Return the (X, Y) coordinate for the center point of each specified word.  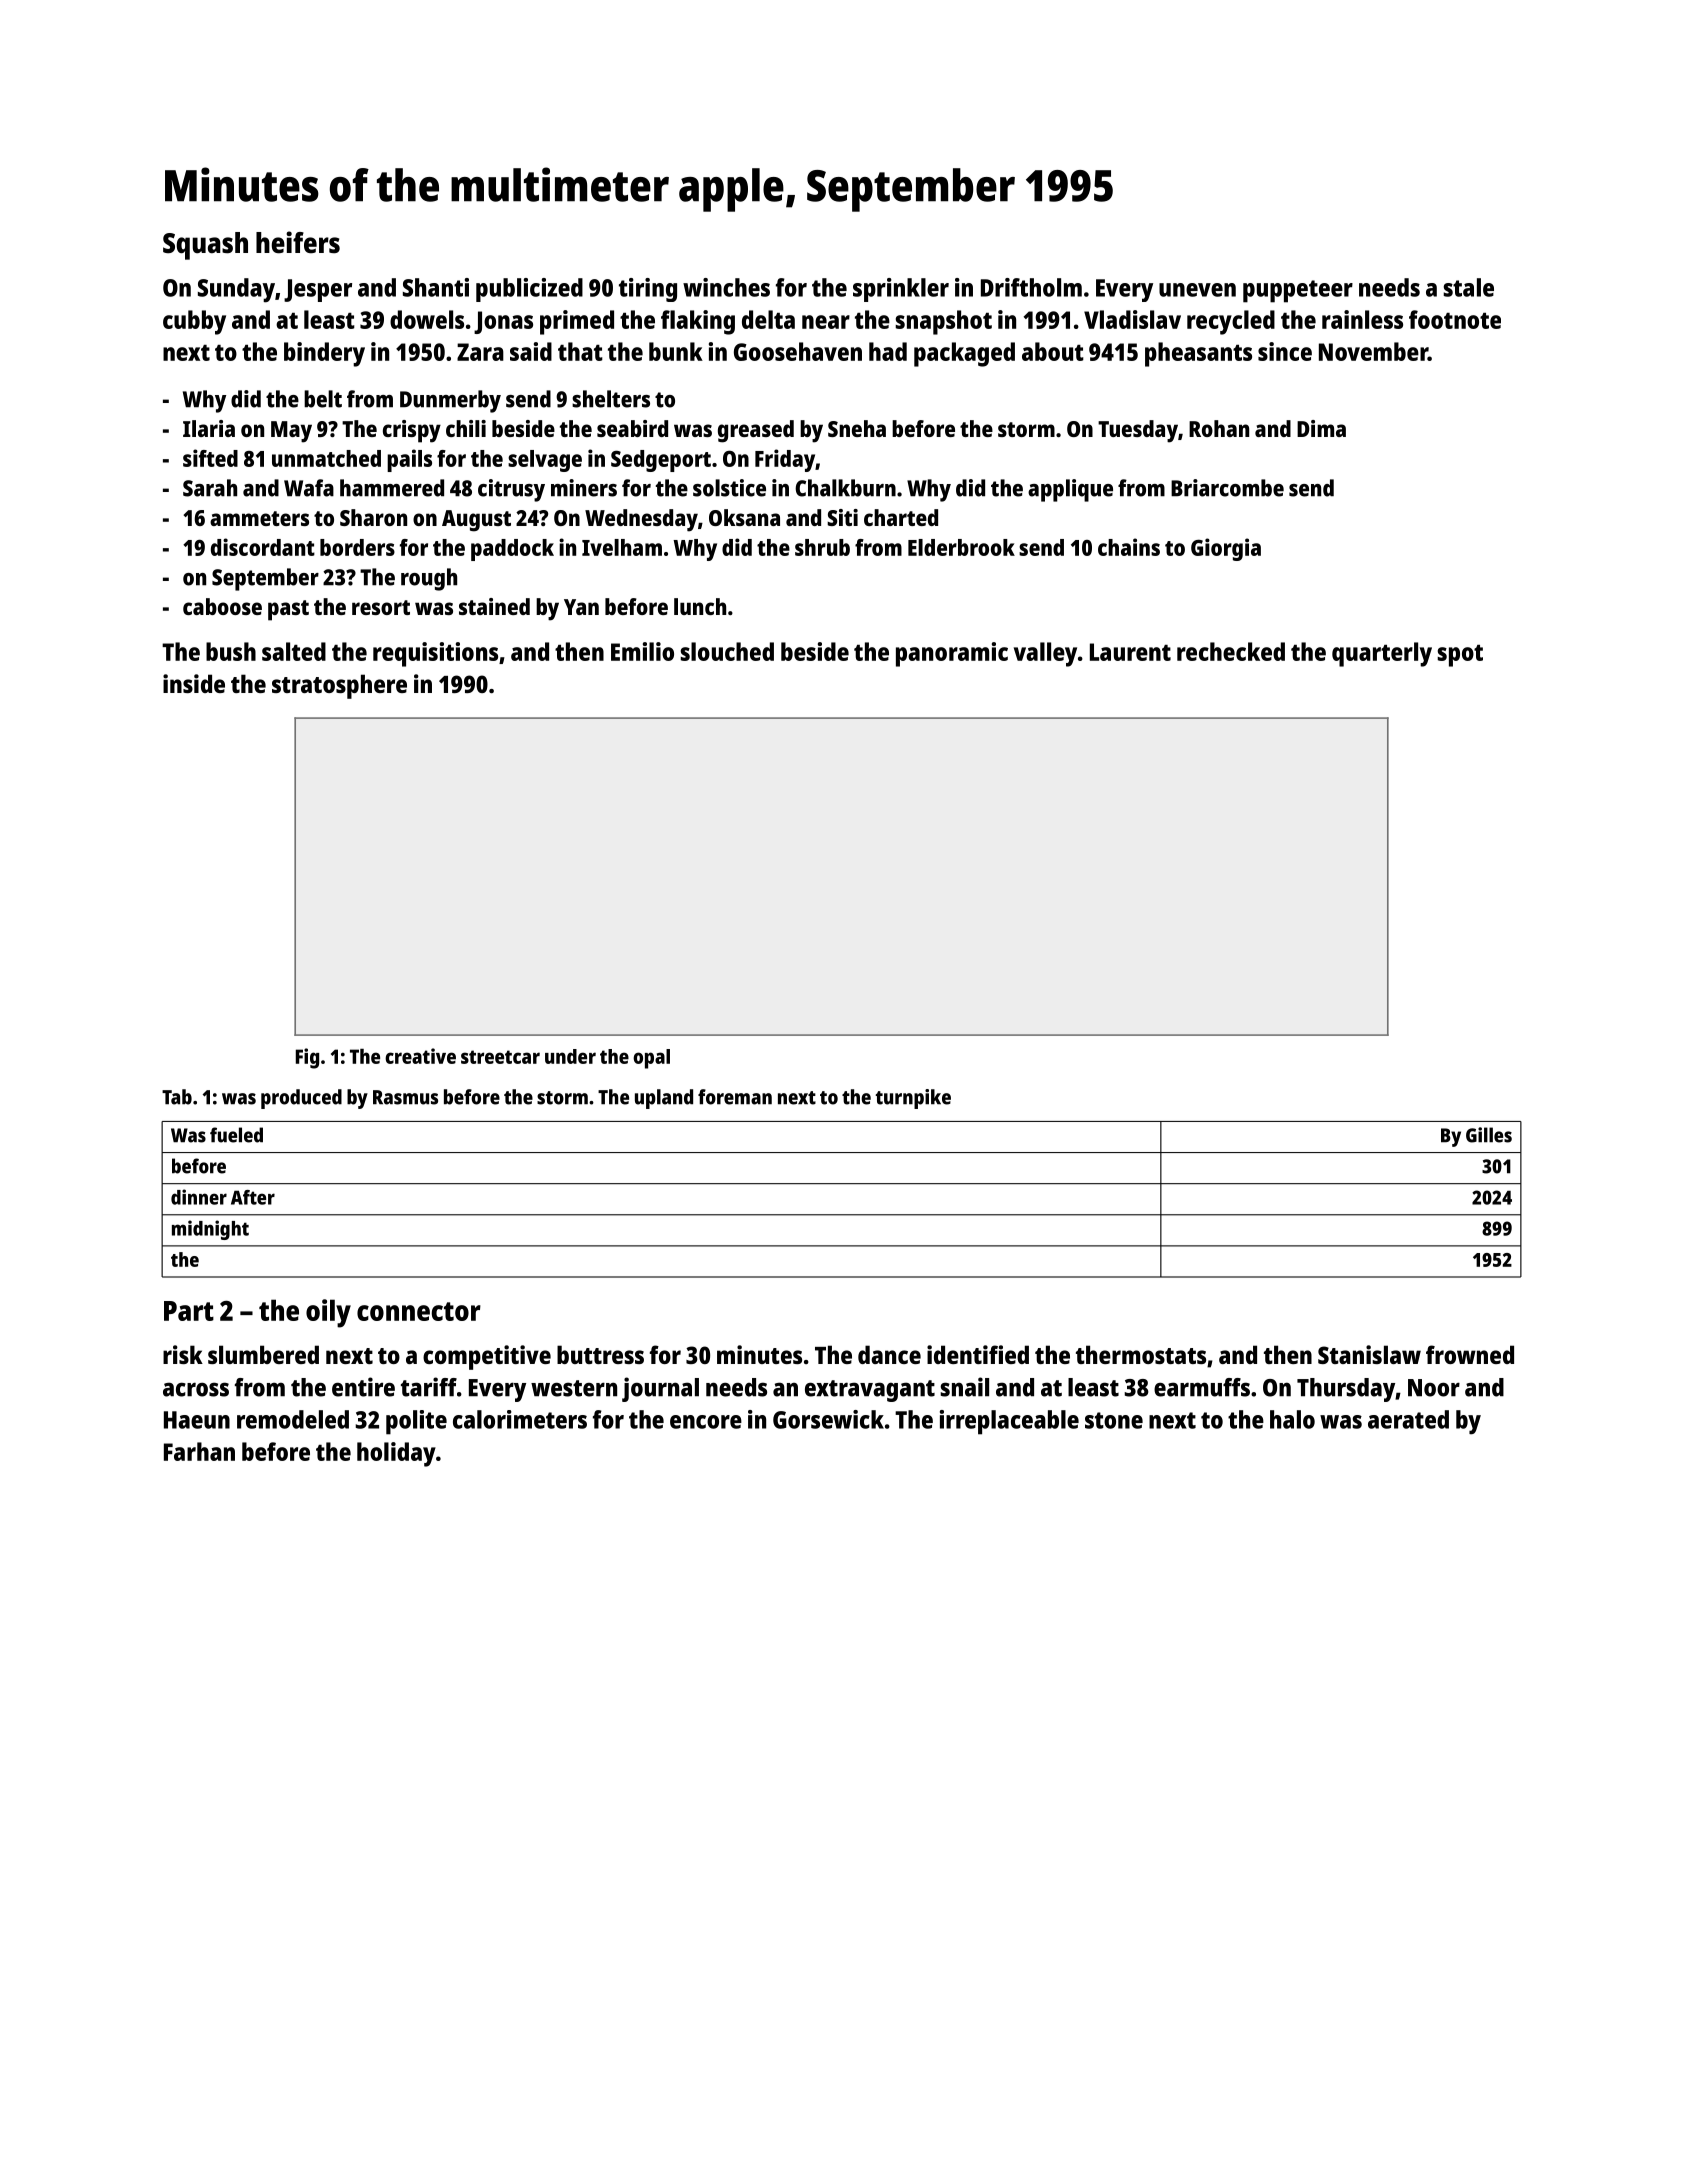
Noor (1434, 1388)
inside (194, 683)
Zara (480, 352)
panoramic (952, 654)
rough (429, 579)
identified (978, 1354)
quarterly (1382, 654)
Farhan (199, 1451)
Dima (1321, 428)
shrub (822, 547)
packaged (964, 354)
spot (1460, 656)
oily (328, 1313)
